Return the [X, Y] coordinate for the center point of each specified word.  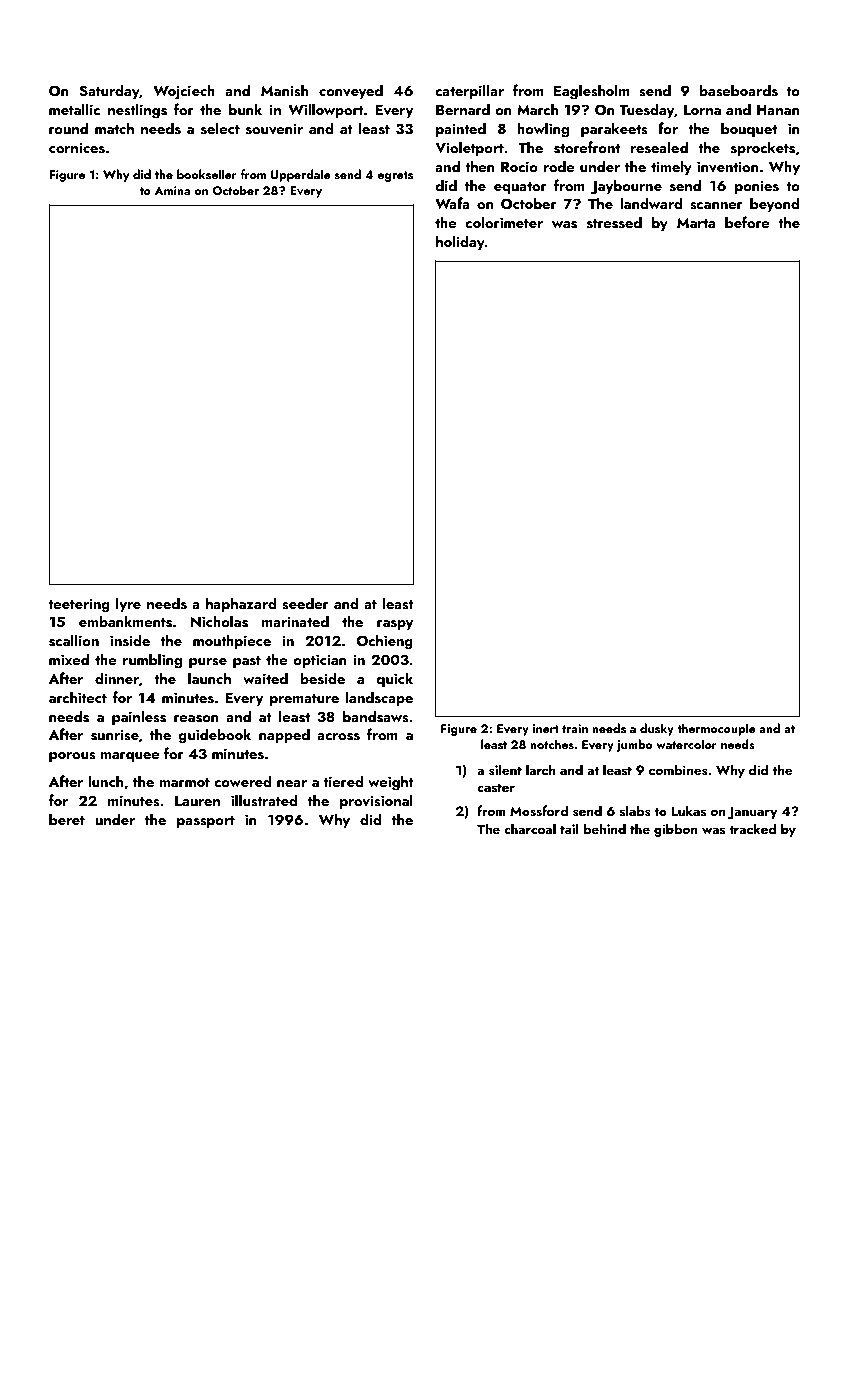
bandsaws [376, 716]
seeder [305, 603]
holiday [460, 242]
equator [520, 188]
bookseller [207, 174]
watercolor [686, 744]
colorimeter [504, 222]
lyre [128, 604]
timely [671, 167]
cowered [242, 781]
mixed [69, 659]
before [747, 222]
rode [559, 166]
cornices [77, 148]
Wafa [452, 203]
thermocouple [716, 729]
